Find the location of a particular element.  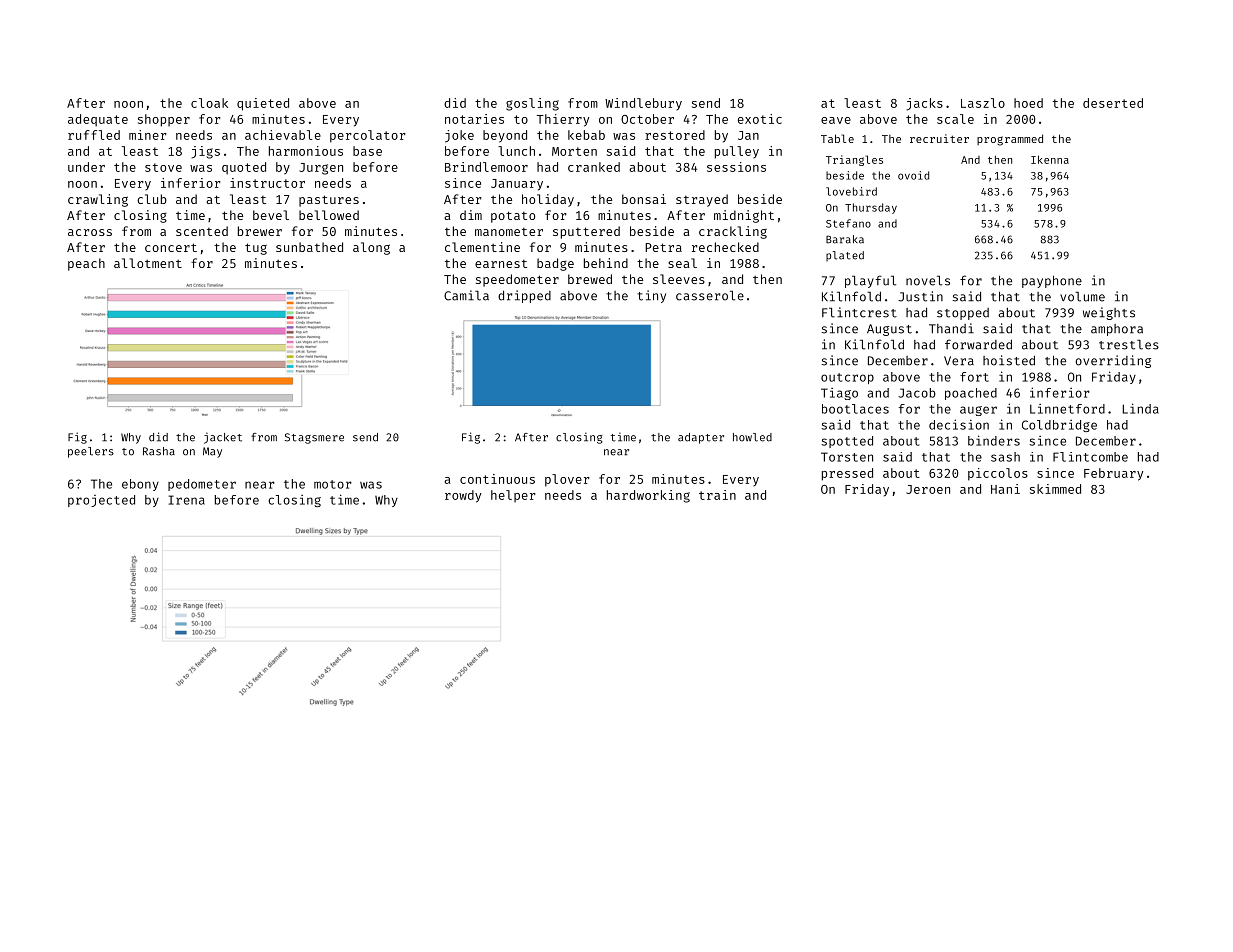

forwarded is located at coordinates (978, 344).
